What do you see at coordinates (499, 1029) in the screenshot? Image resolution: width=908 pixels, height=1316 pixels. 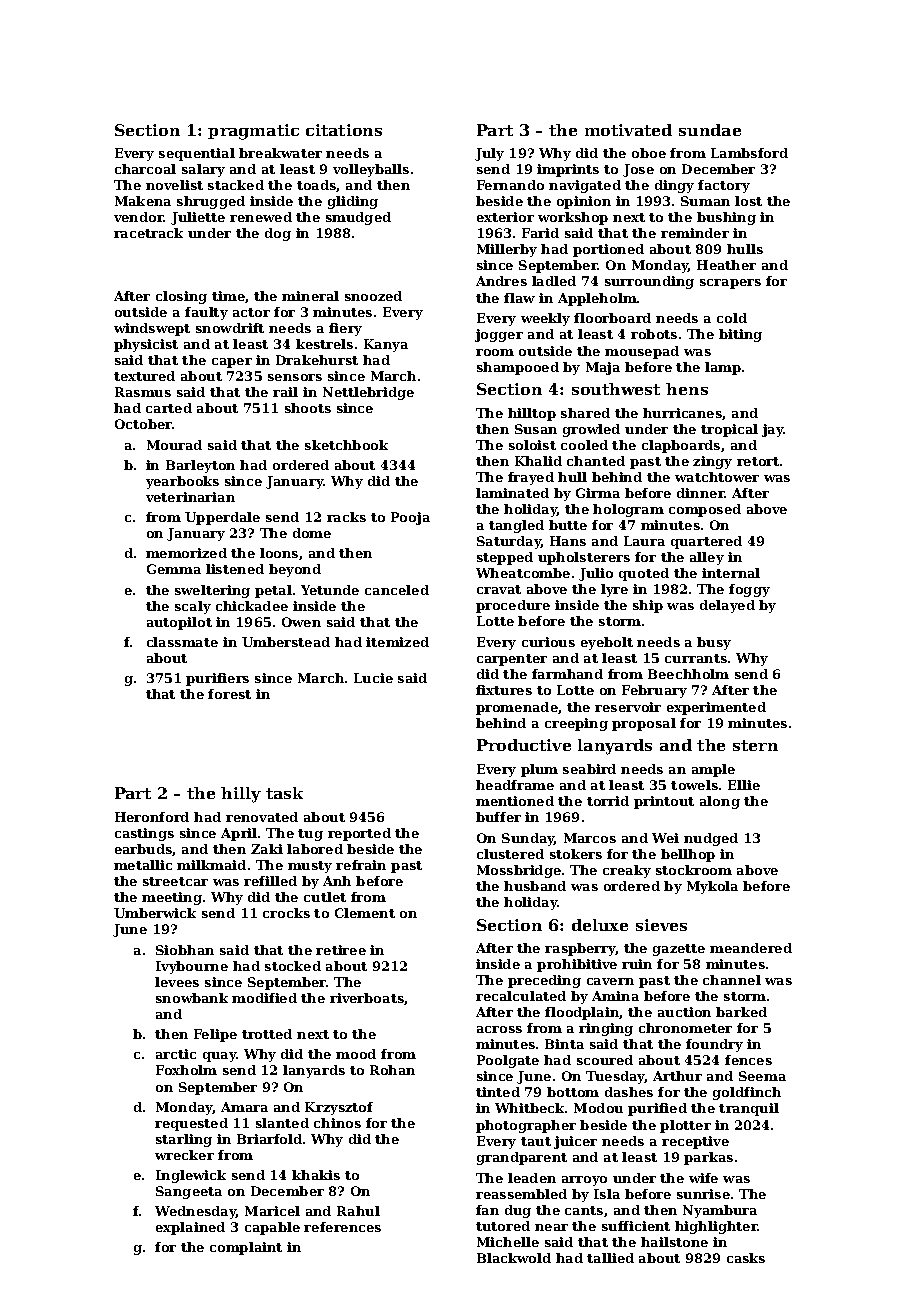 I see `across` at bounding box center [499, 1029].
